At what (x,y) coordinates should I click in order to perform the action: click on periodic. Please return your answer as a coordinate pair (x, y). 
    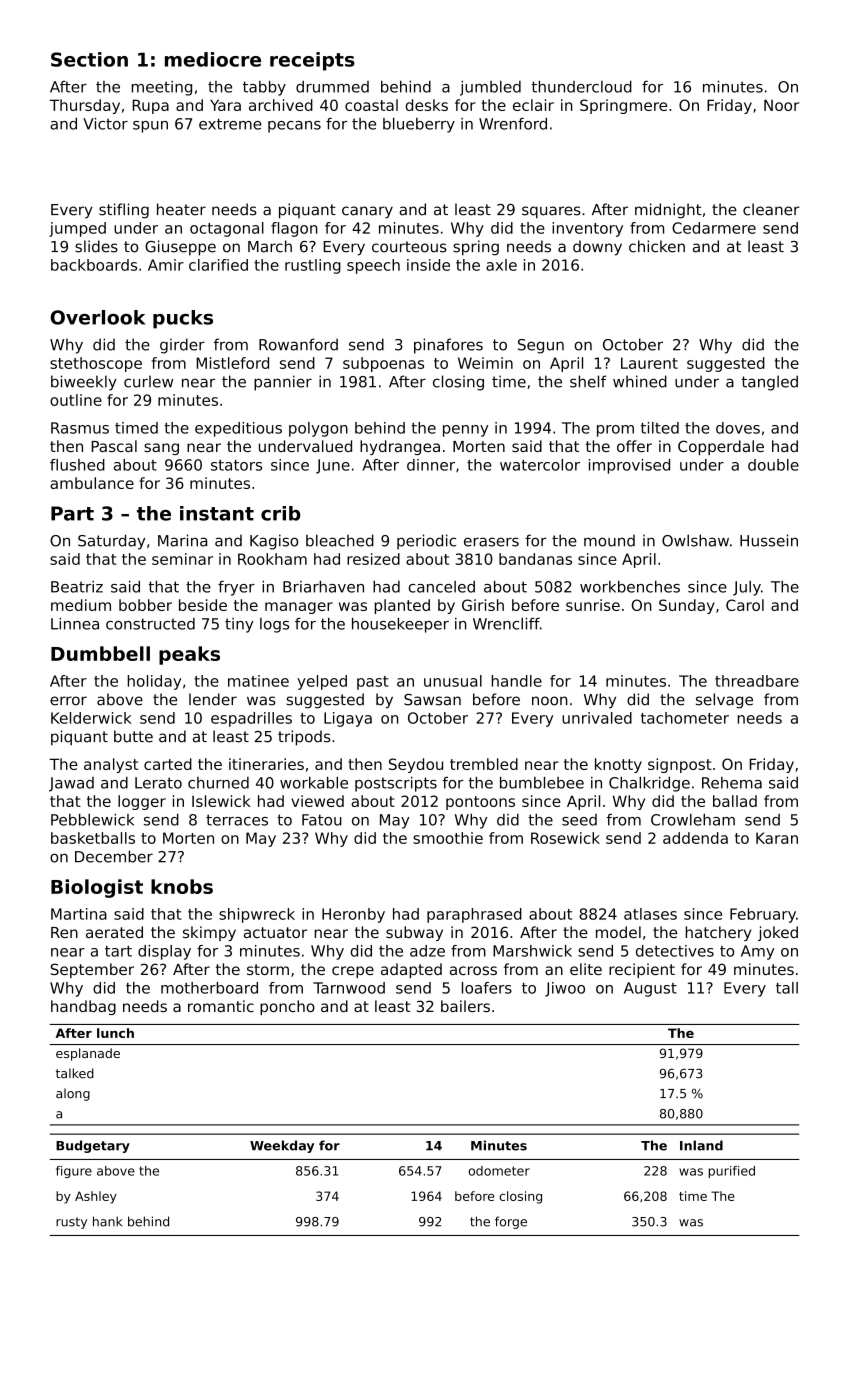
    Looking at the image, I should click on (426, 542).
